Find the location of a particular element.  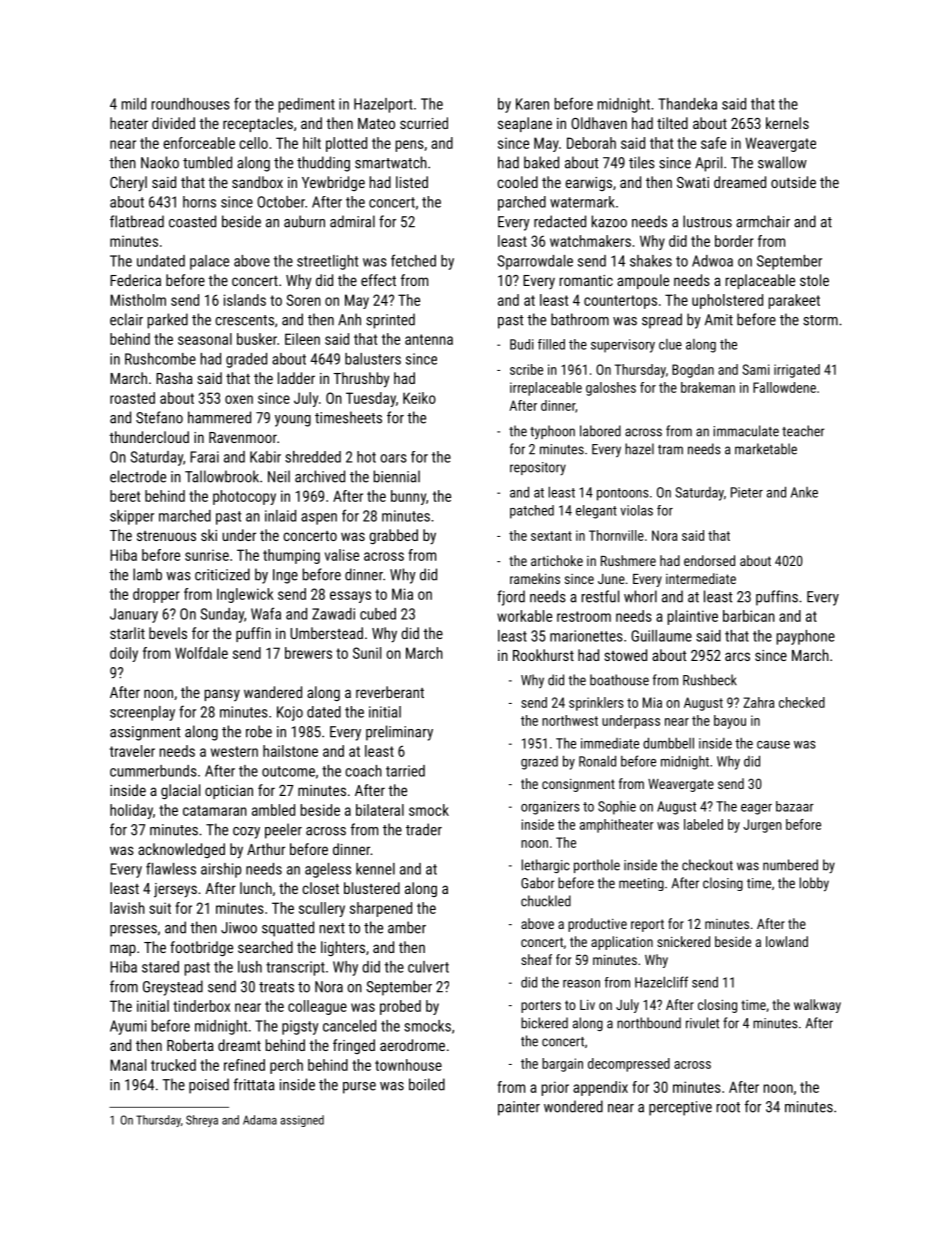

wondered is located at coordinates (573, 1106).
